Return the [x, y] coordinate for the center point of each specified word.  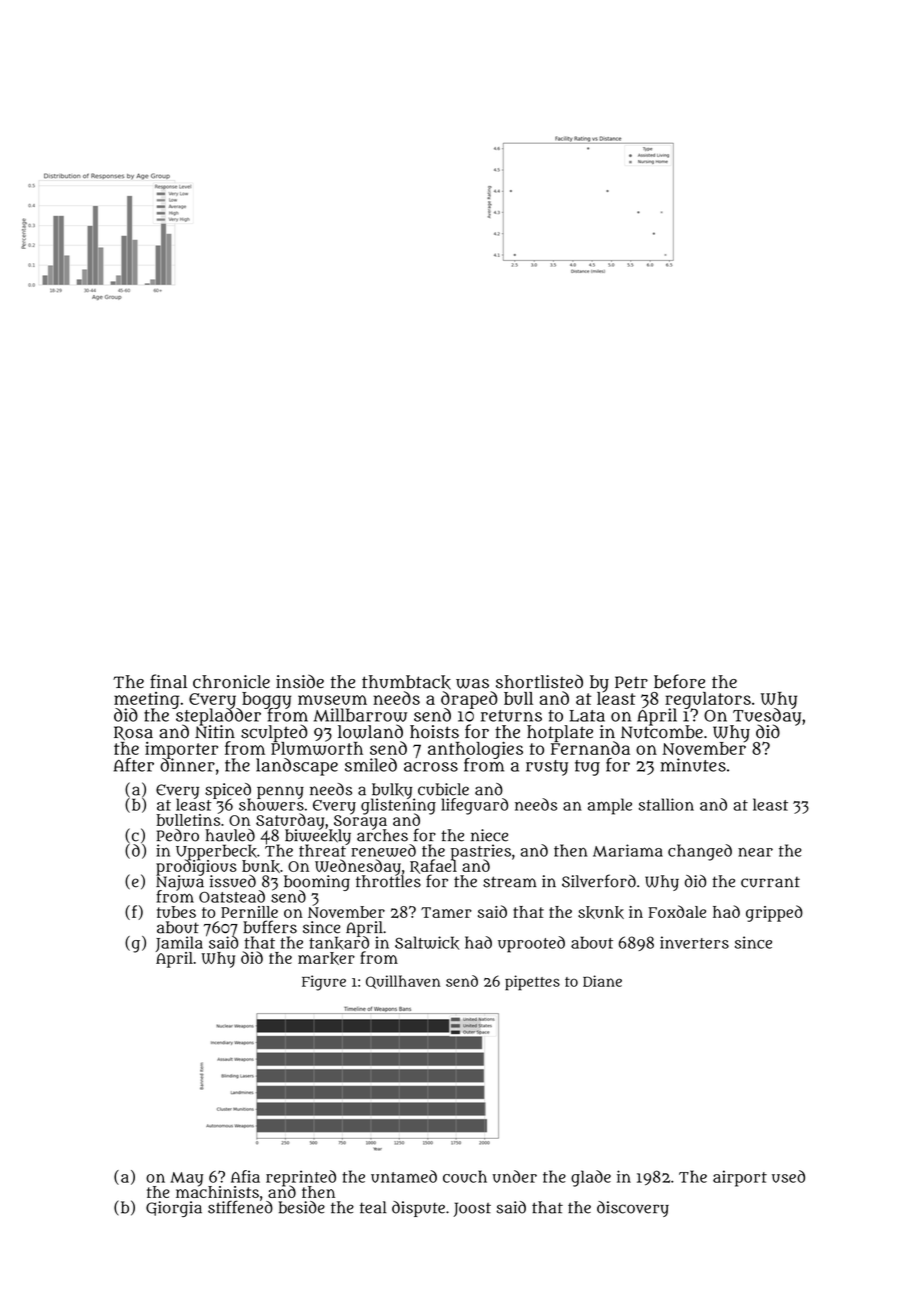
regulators [708, 700]
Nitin [215, 731]
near [755, 852]
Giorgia [174, 1209]
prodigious [196, 867]
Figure [324, 983]
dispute [418, 1209]
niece [489, 835]
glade [591, 1178]
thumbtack [406, 682]
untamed [404, 1176]
